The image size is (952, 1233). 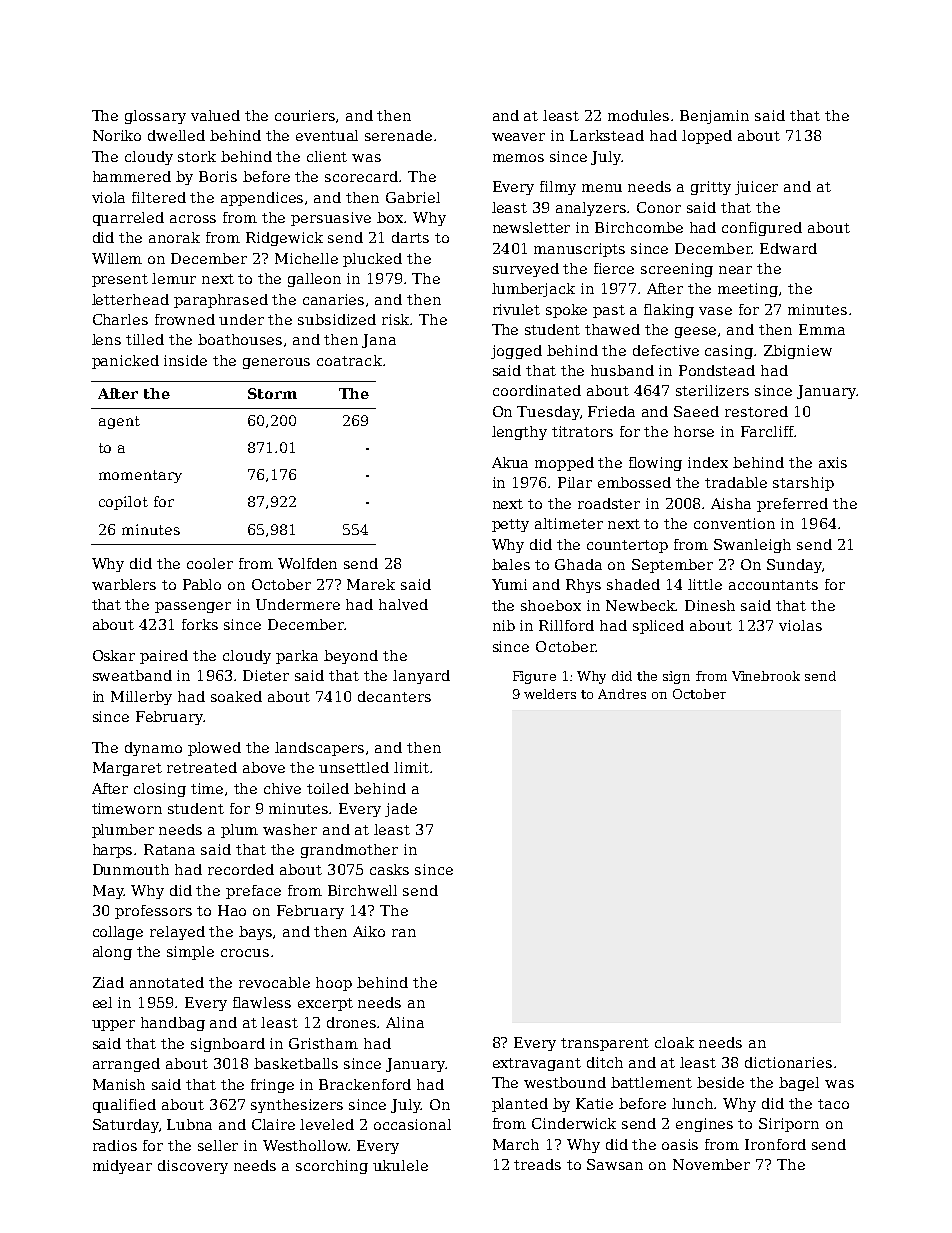 I want to click on fierce, so click(x=614, y=268).
